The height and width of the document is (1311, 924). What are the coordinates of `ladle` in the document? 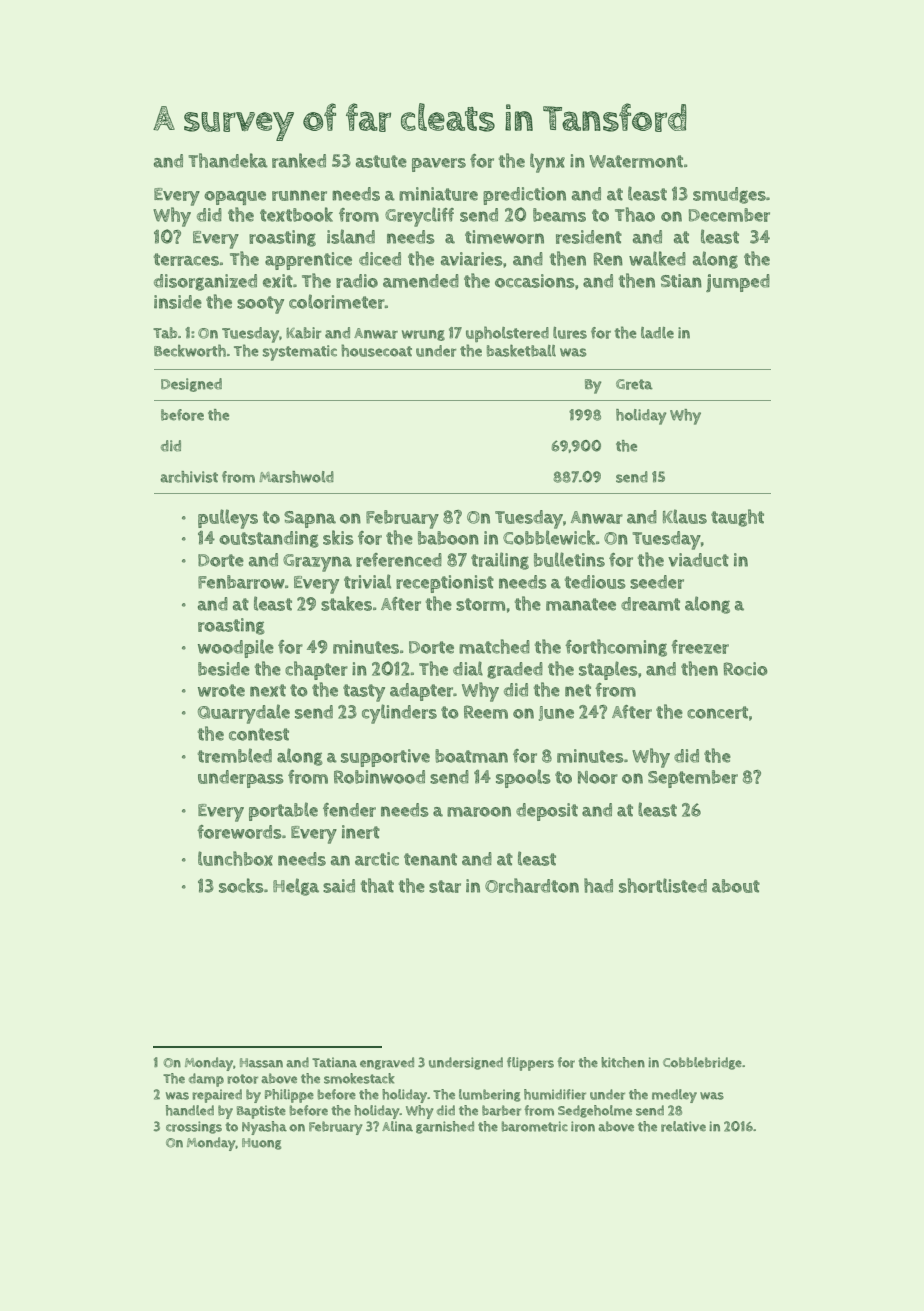 It's located at (657, 333).
